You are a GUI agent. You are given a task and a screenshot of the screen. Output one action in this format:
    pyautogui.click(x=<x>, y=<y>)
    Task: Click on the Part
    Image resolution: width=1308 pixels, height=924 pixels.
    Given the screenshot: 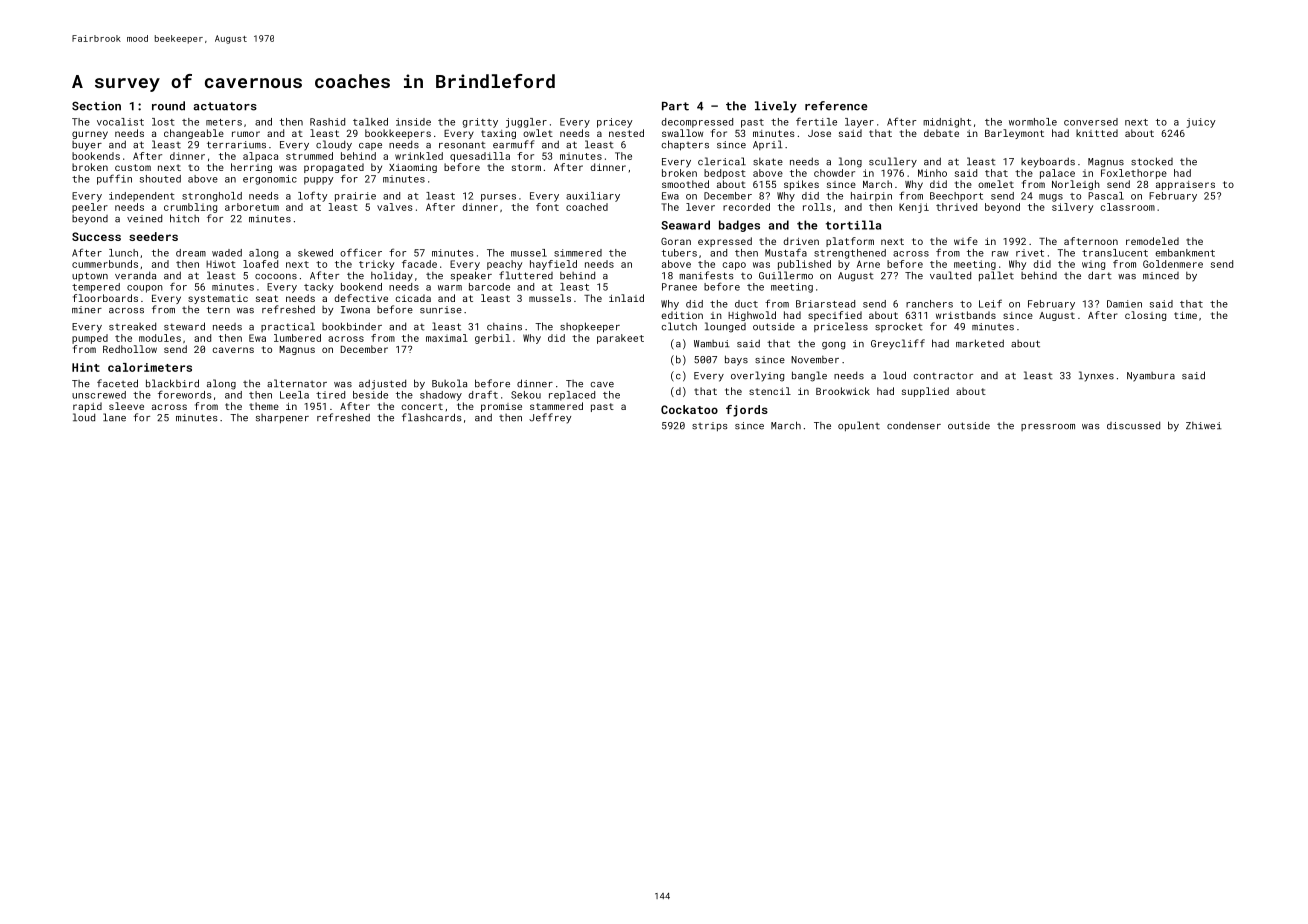 What is the action you would take?
    pyautogui.click(x=675, y=106)
